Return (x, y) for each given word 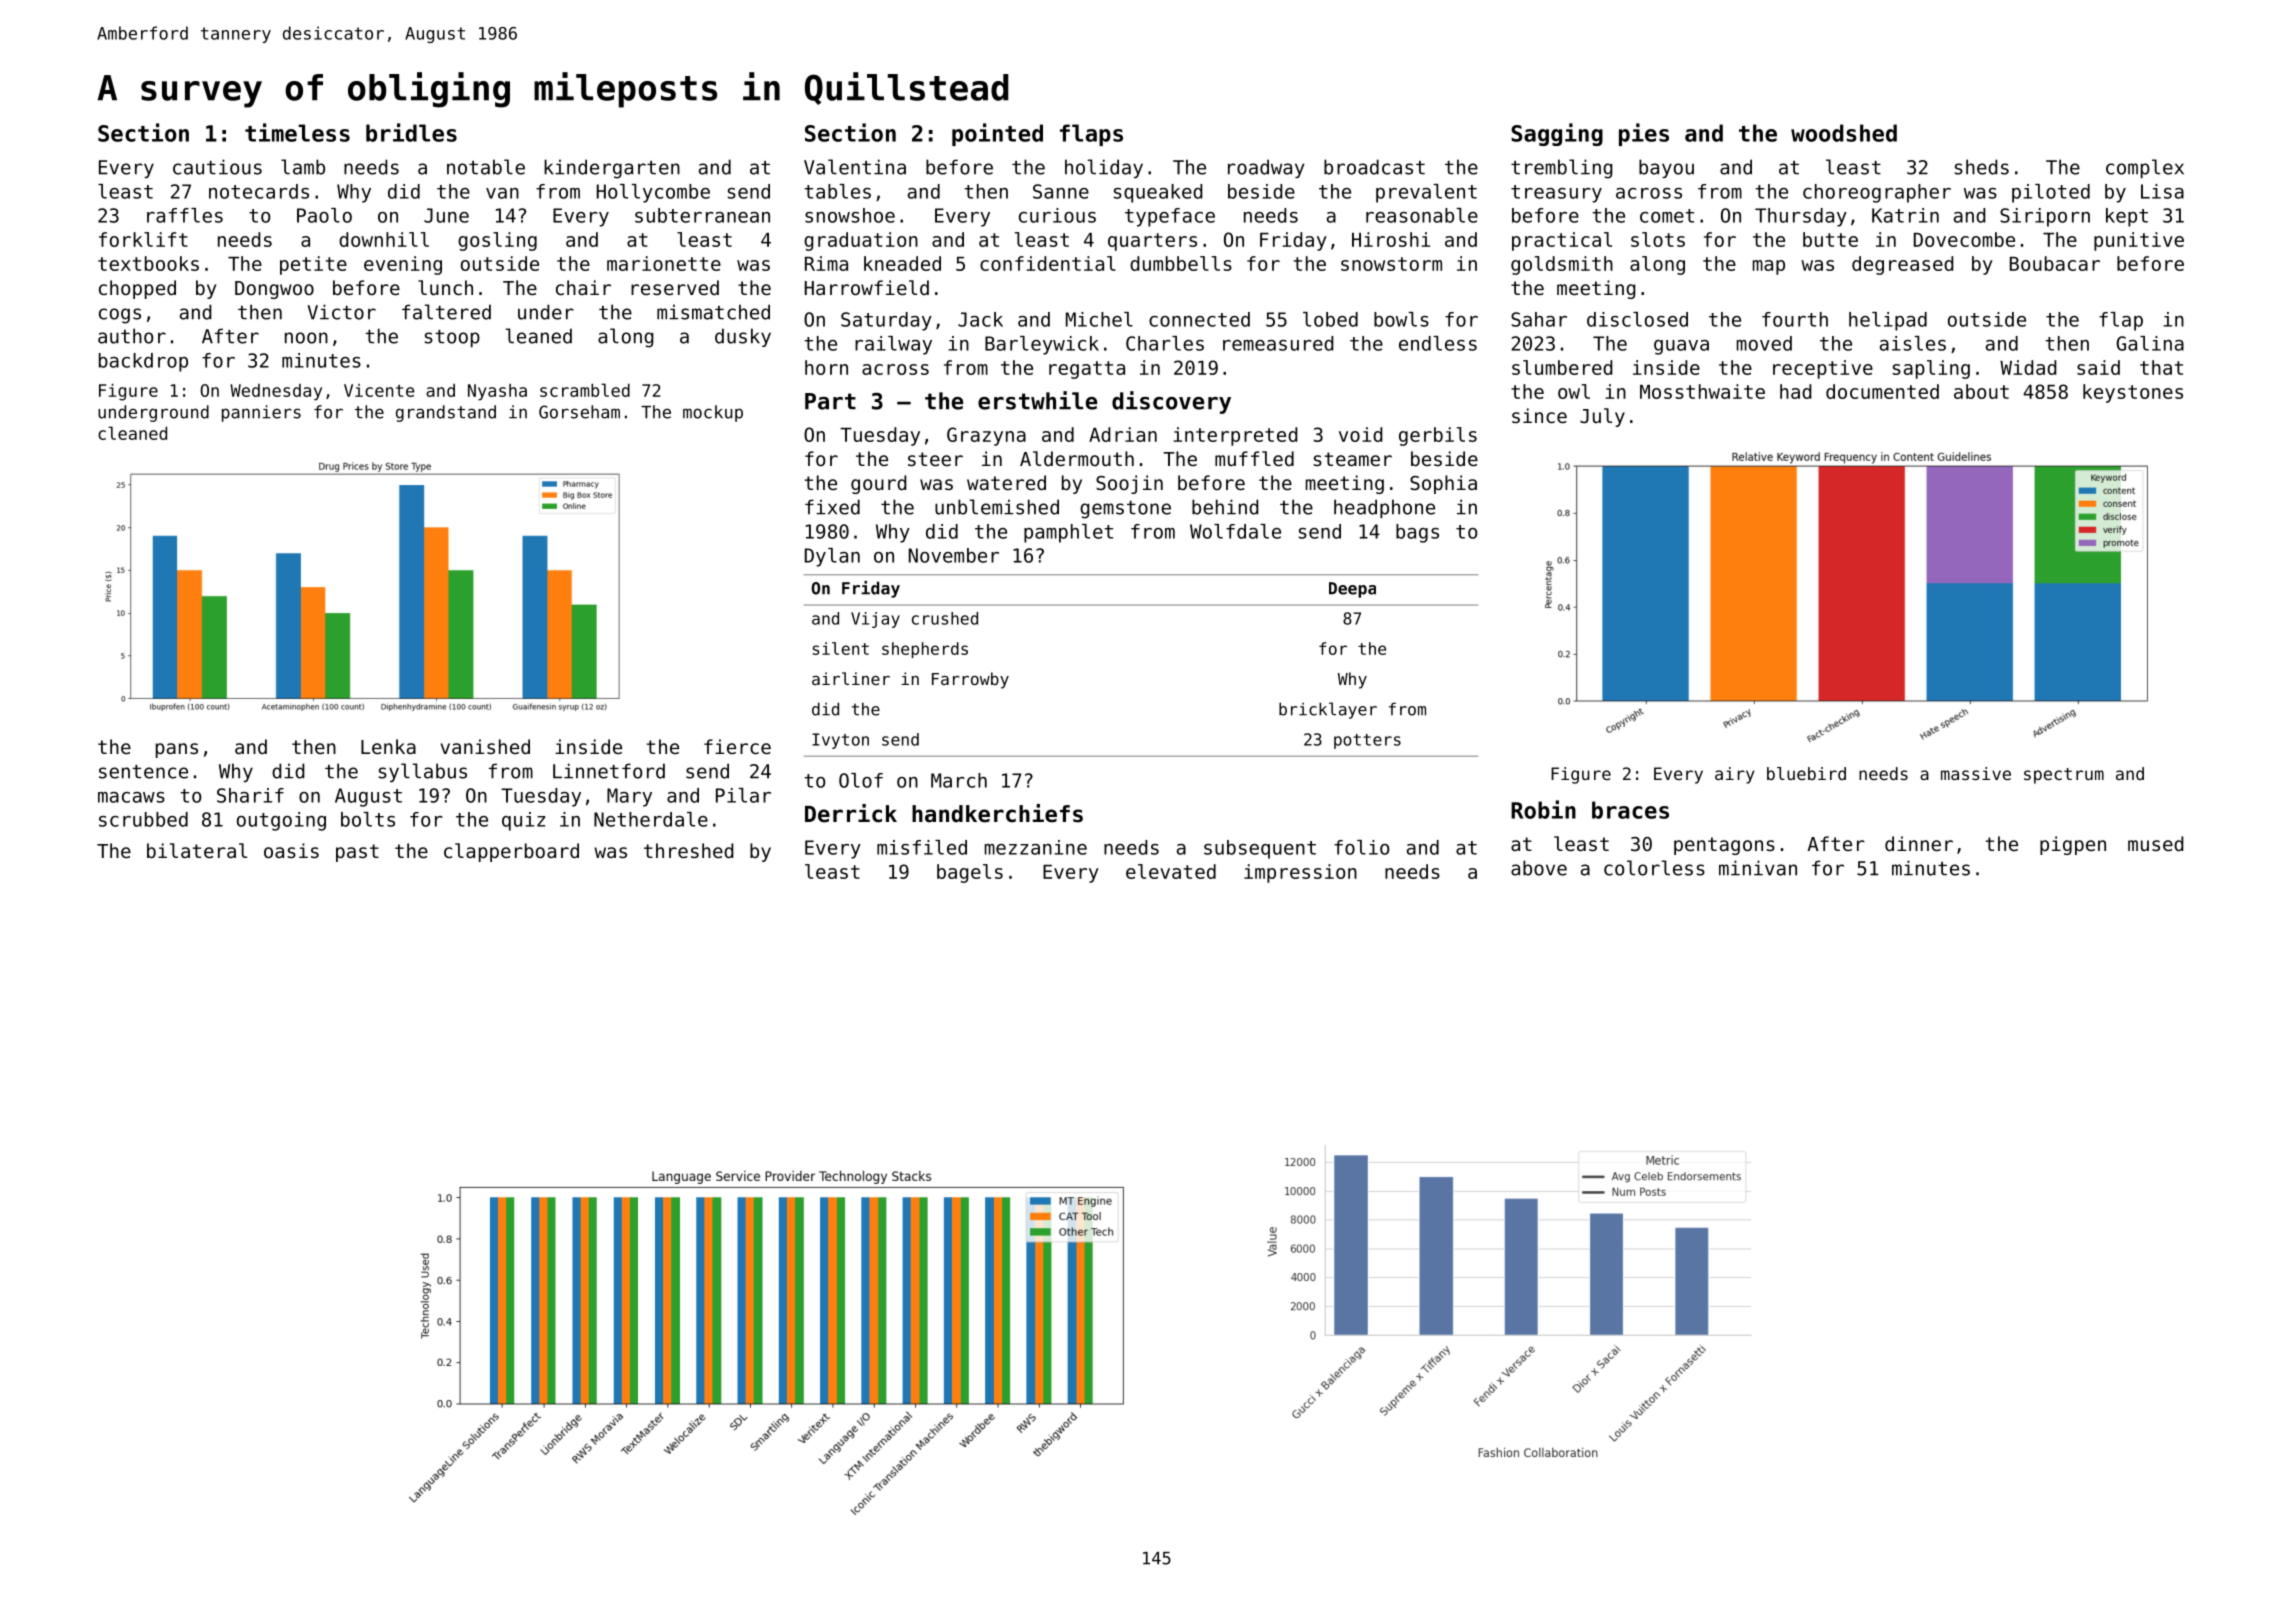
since (1539, 415)
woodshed (1844, 133)
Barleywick (1042, 345)
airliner (851, 678)
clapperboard (511, 852)
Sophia (1443, 484)
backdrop (143, 362)
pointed (997, 134)
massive (1976, 773)
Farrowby (970, 680)
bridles (411, 132)
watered (1006, 482)
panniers (261, 413)
